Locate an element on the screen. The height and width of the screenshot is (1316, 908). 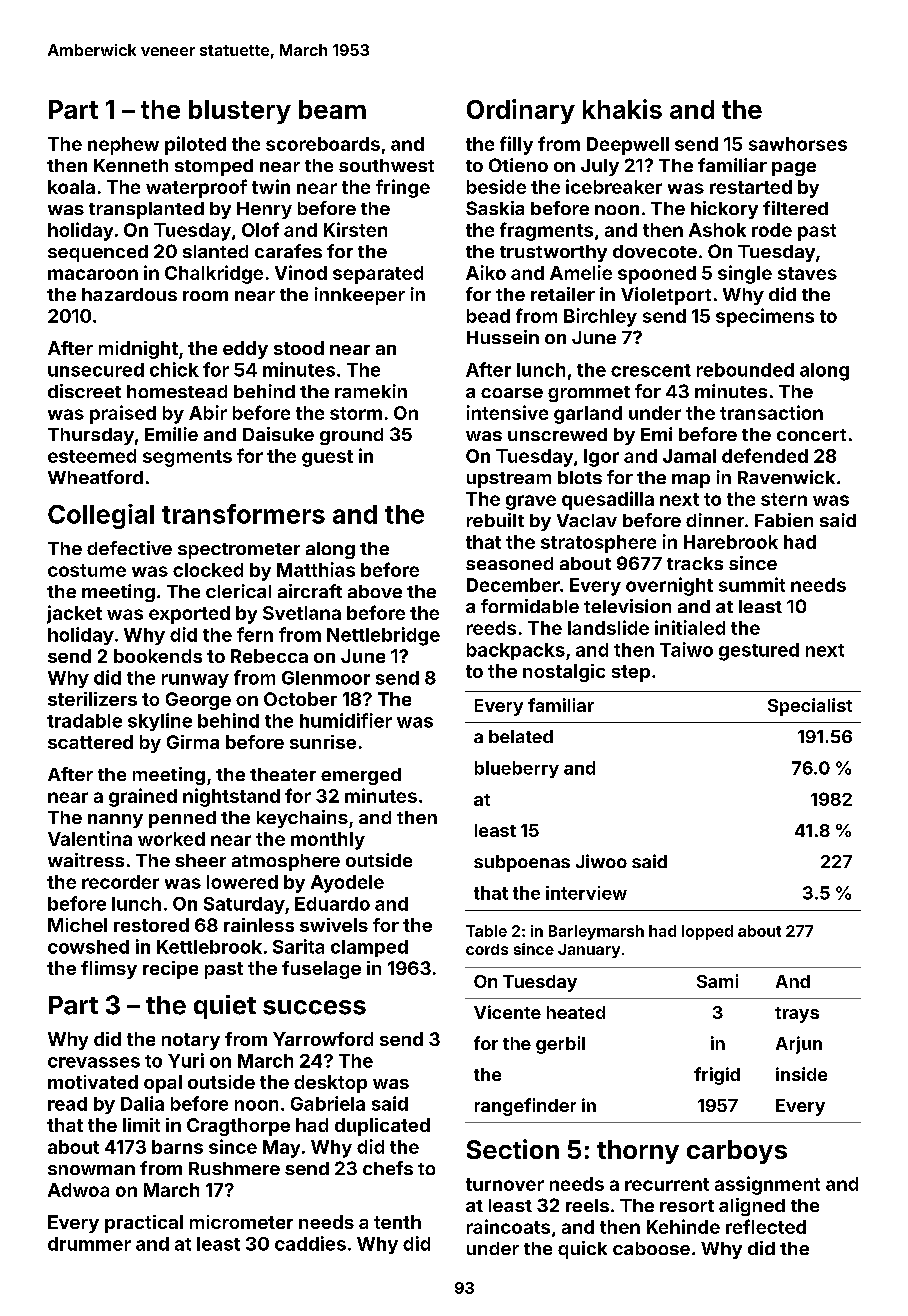
defective is located at coordinates (129, 548).
